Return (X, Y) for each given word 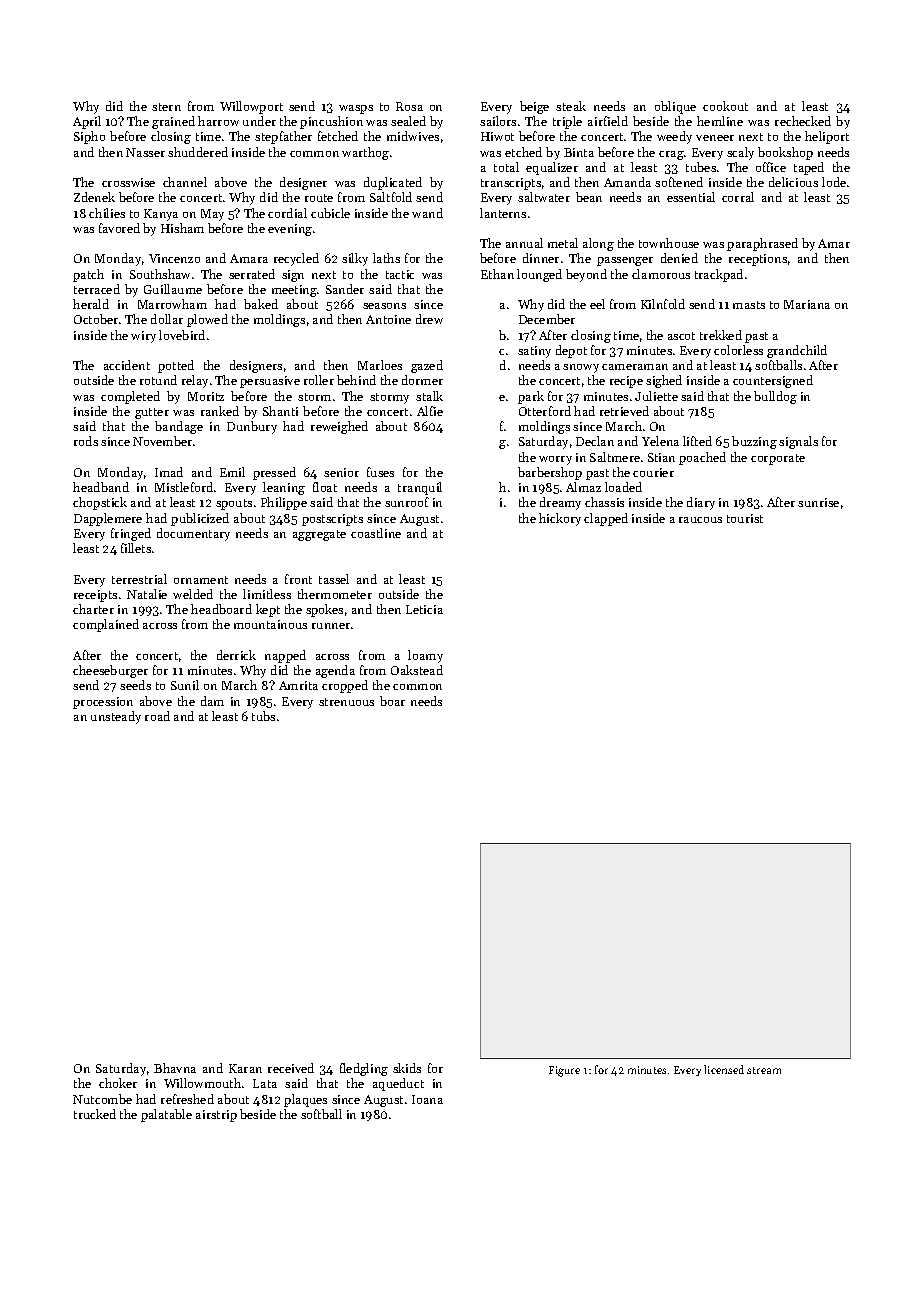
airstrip (216, 1116)
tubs (263, 716)
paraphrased (762, 244)
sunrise (818, 502)
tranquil (420, 488)
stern (166, 107)
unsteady (116, 717)
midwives (413, 136)
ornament (201, 580)
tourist (745, 518)
